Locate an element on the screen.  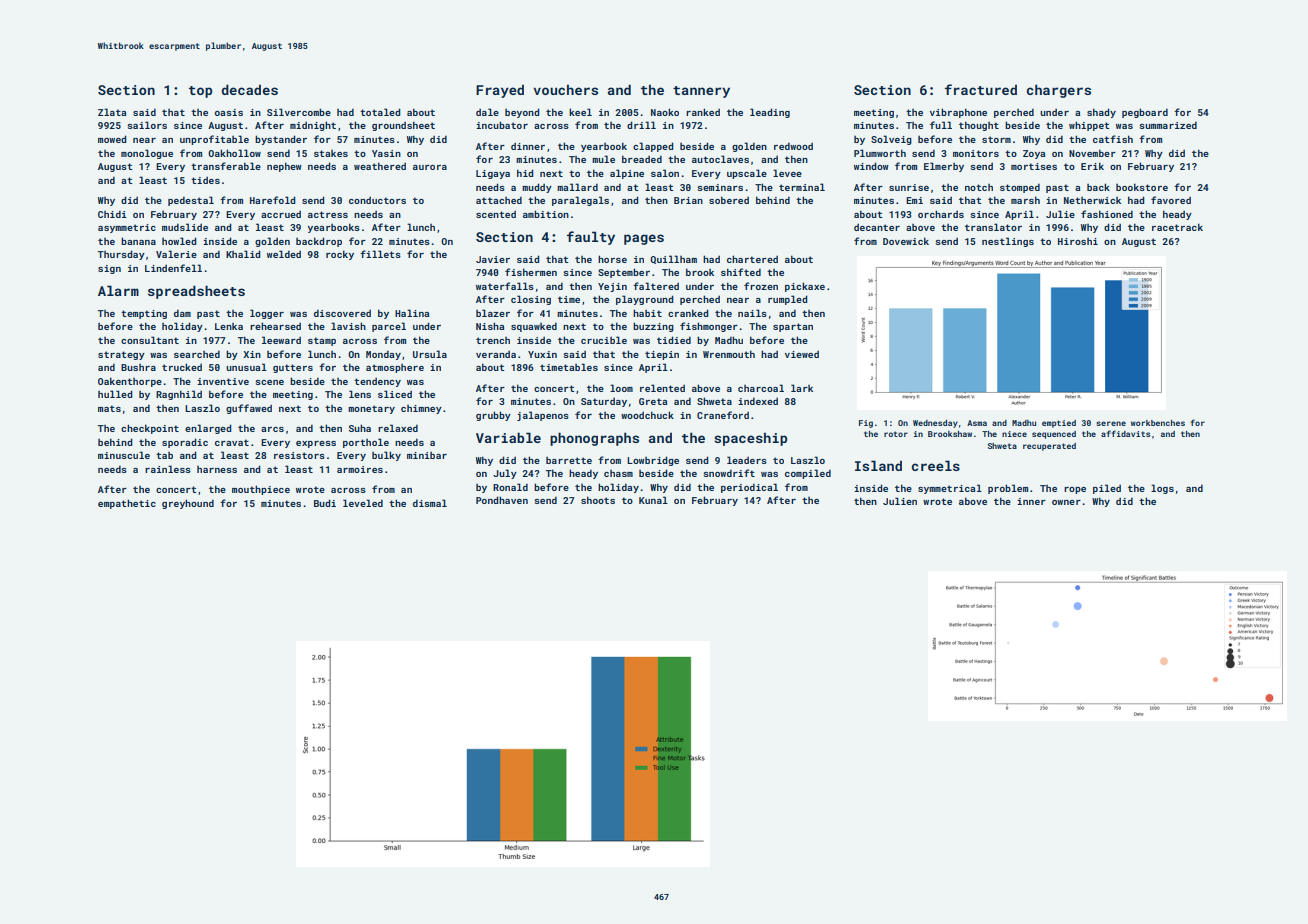
emptied is located at coordinates (1059, 424).
